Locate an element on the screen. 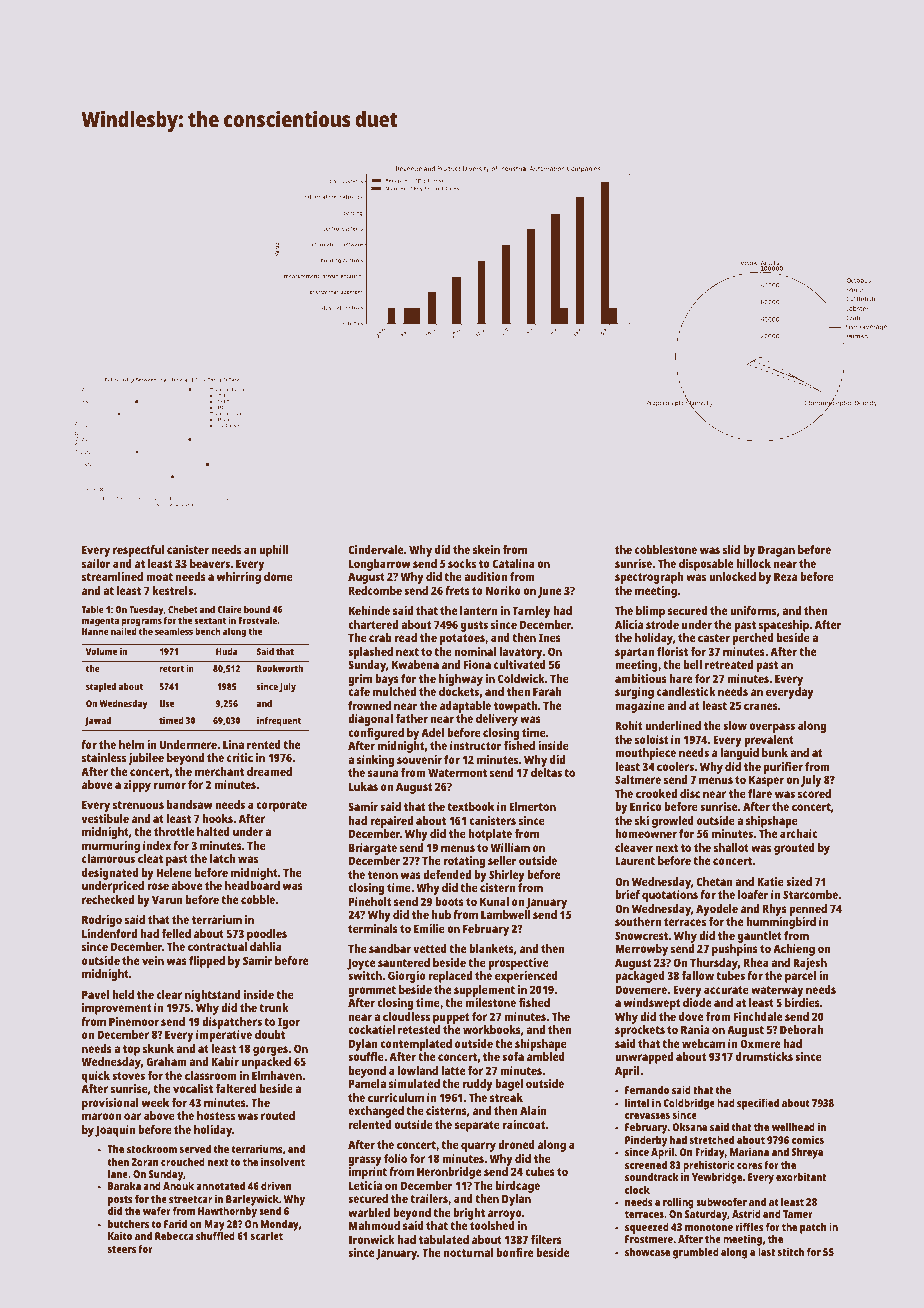 This screenshot has height=1308, width=924. Redcombe is located at coordinates (375, 590).
